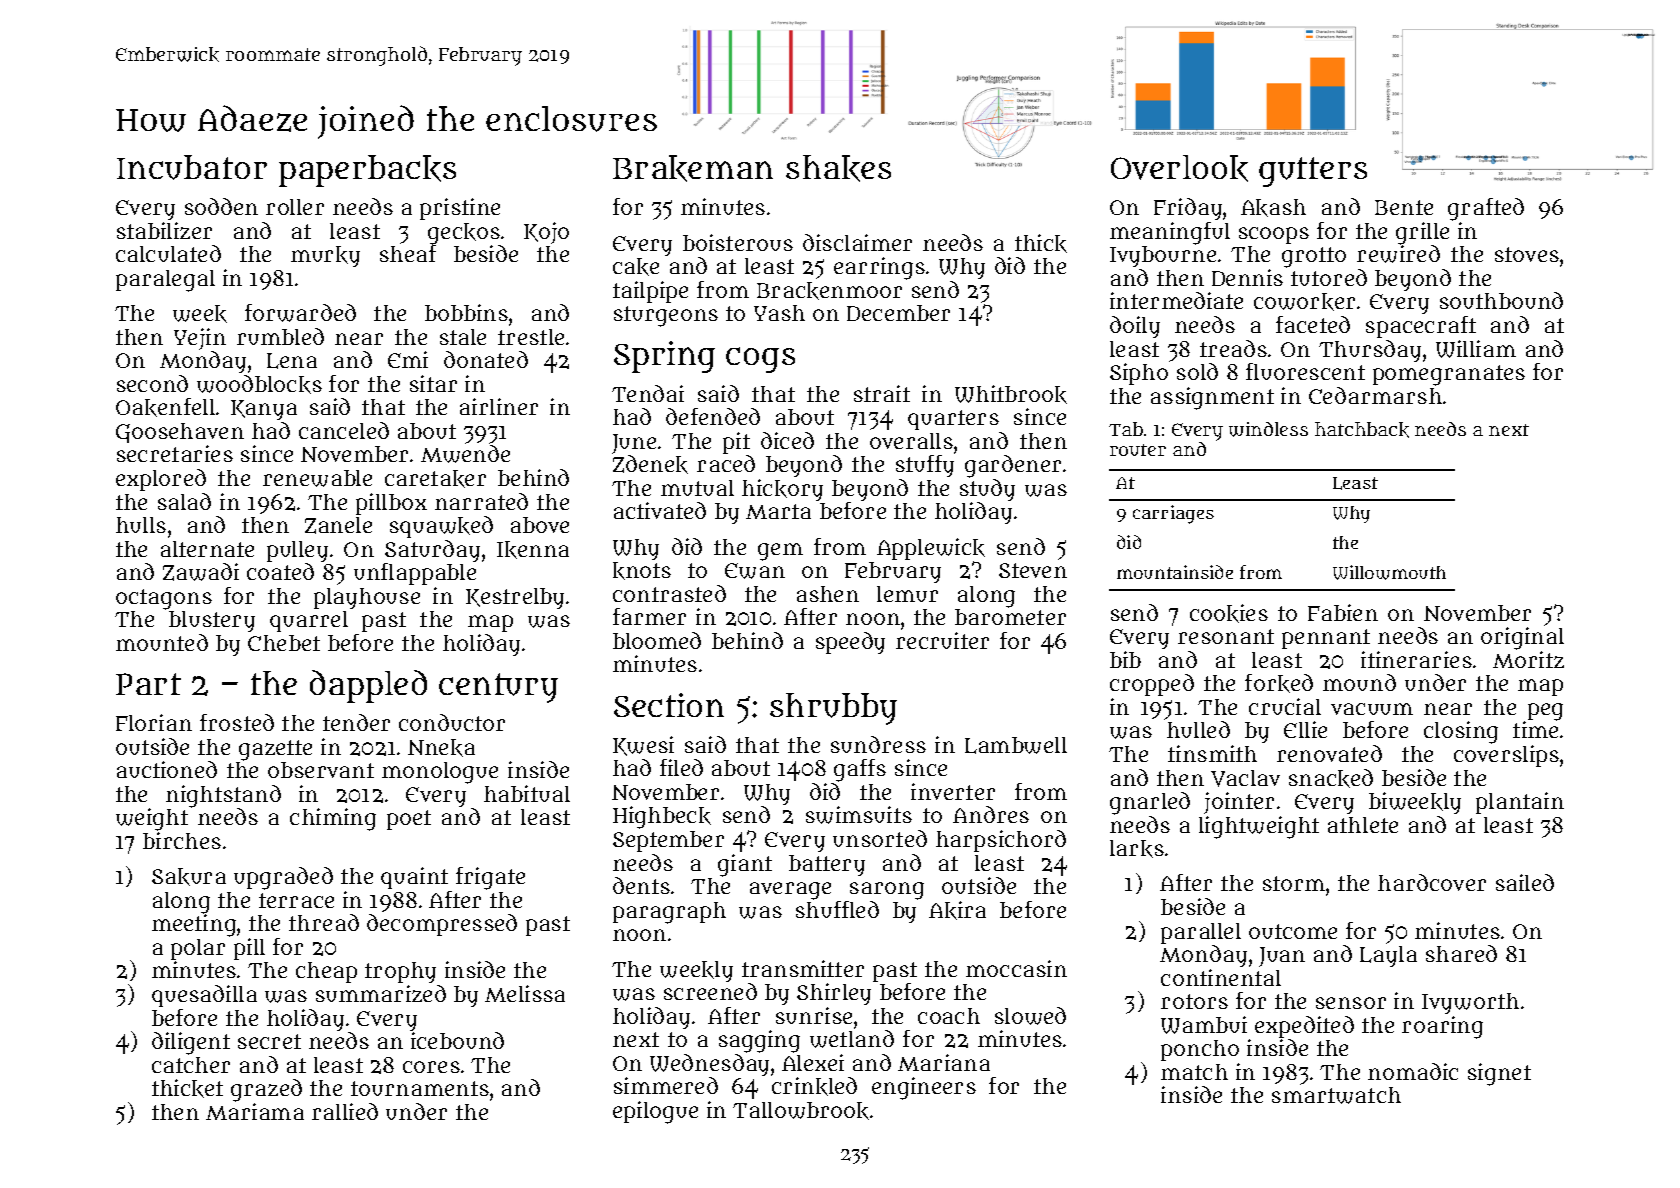  Describe the element at coordinates (693, 168) in the screenshot. I see `Brakeman` at that location.
